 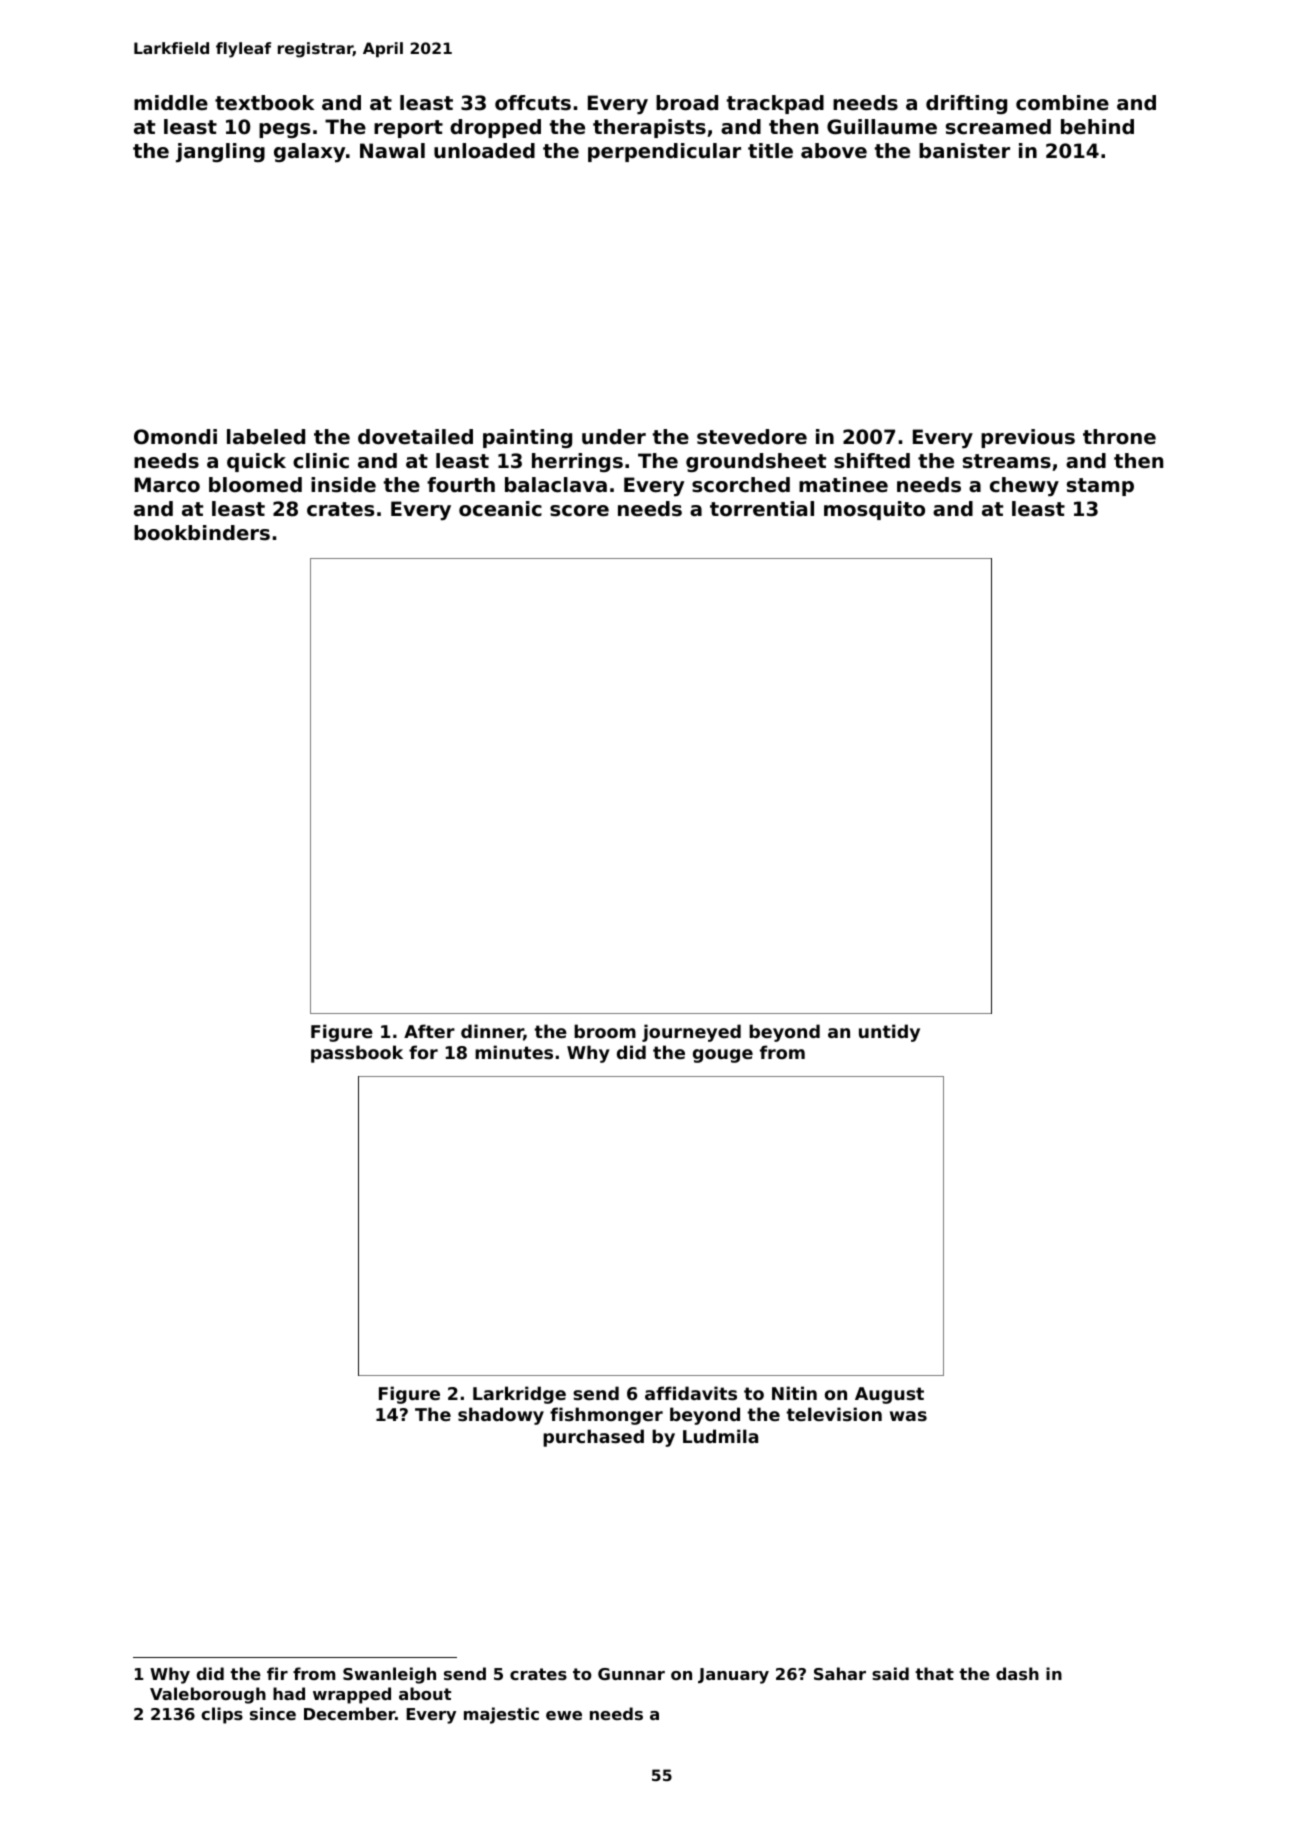 What do you see at coordinates (889, 1033) in the screenshot?
I see `untidy` at bounding box center [889, 1033].
